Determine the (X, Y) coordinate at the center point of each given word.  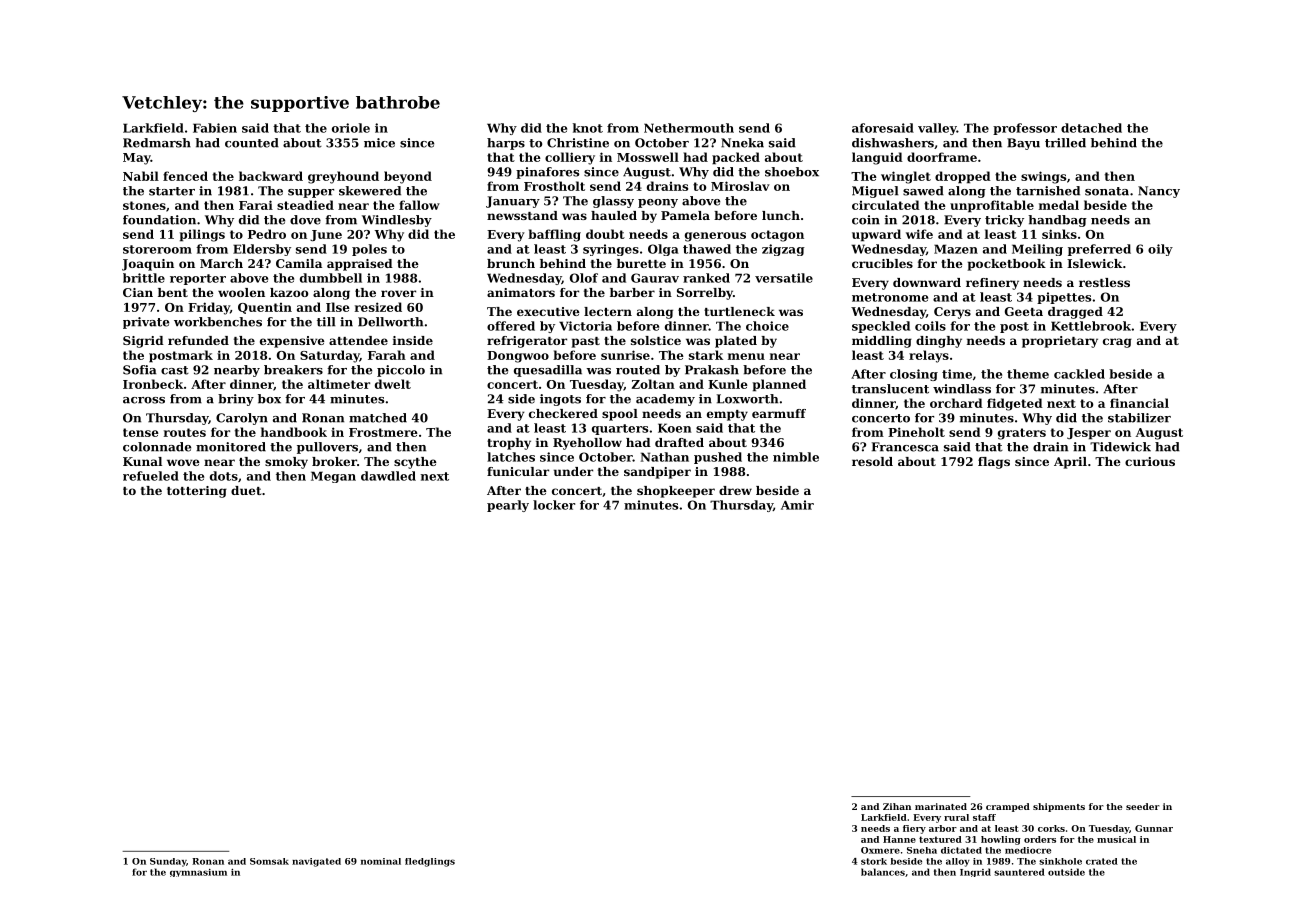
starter (172, 191)
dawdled (388, 476)
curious (1150, 461)
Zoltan (653, 384)
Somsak (269, 861)
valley (937, 129)
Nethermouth (689, 128)
